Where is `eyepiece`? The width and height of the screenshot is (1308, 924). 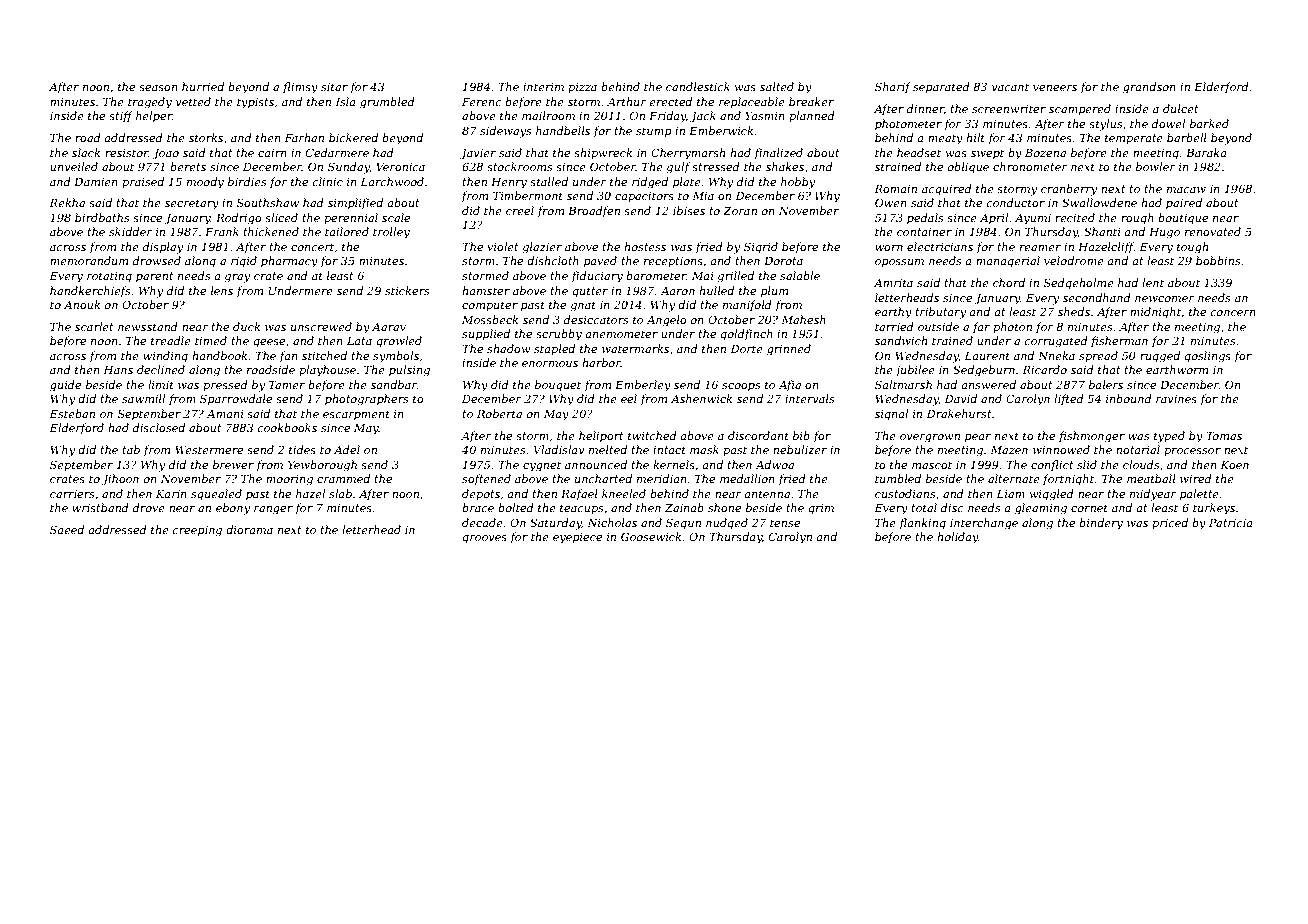
eyepiece is located at coordinates (577, 538).
